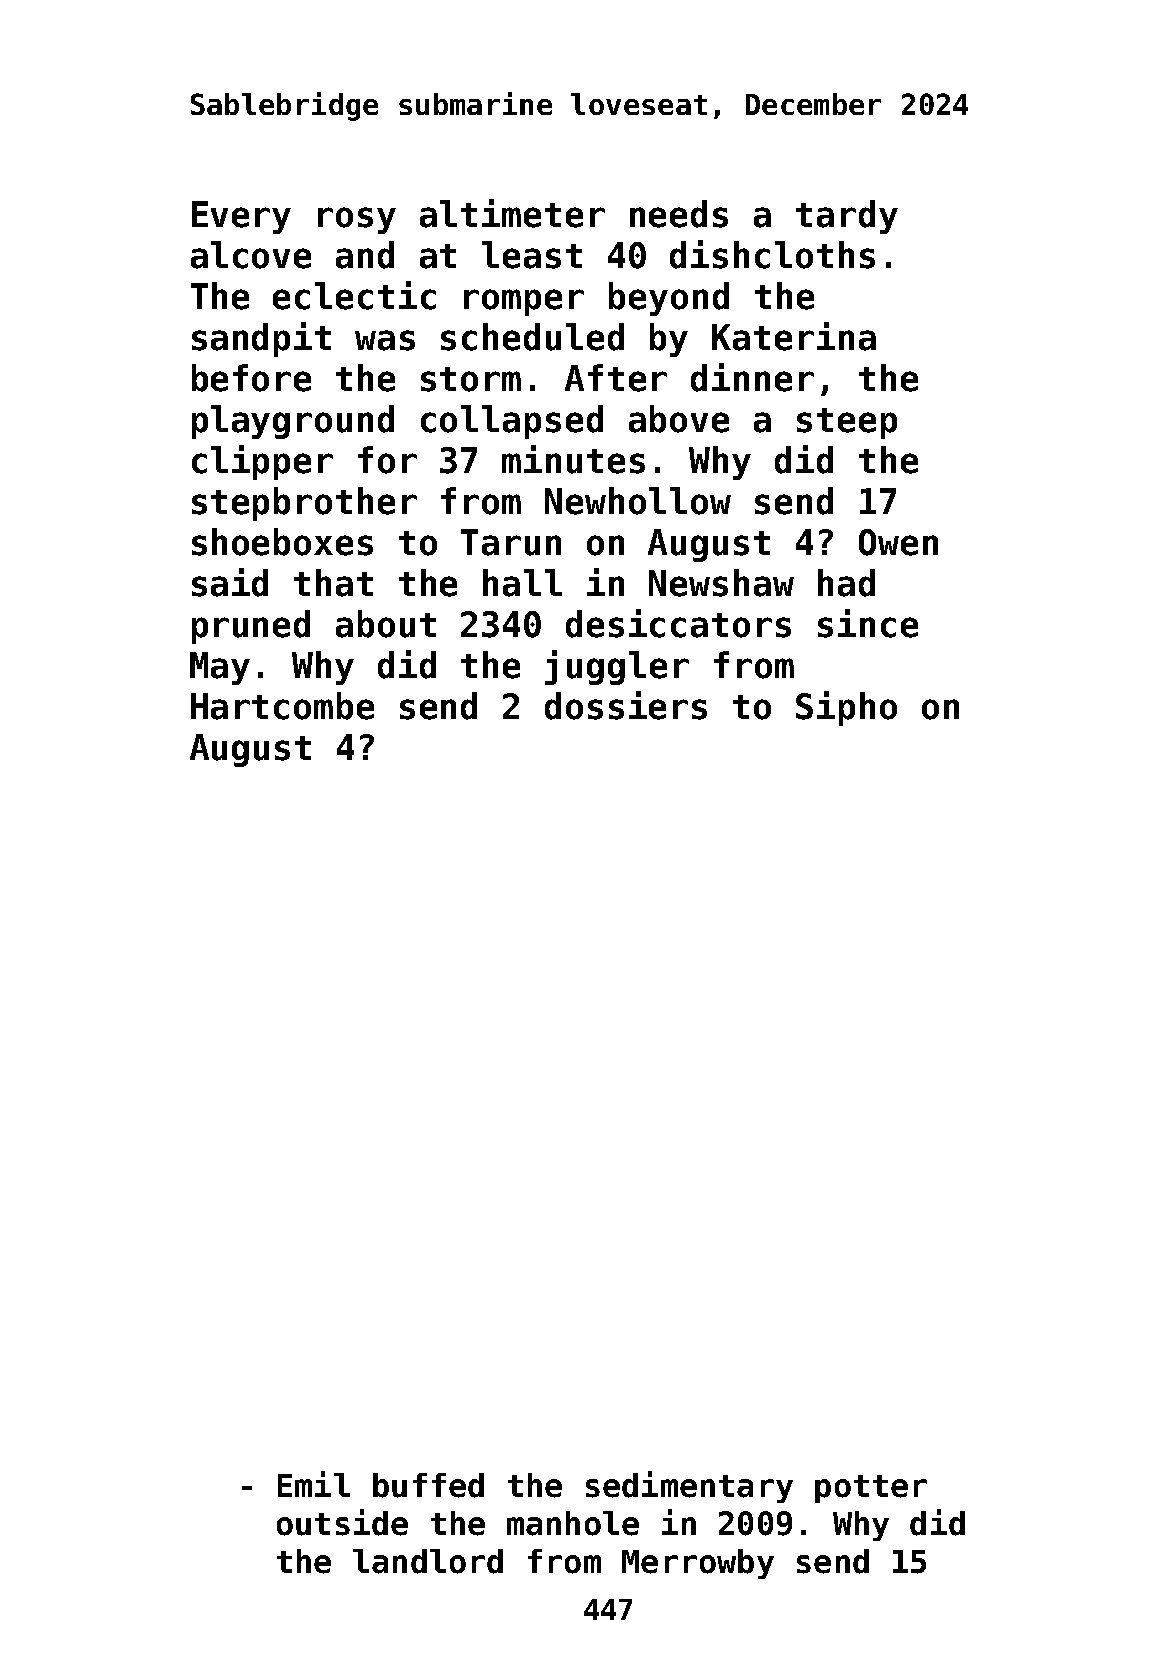  I want to click on May, so click(220, 668).
